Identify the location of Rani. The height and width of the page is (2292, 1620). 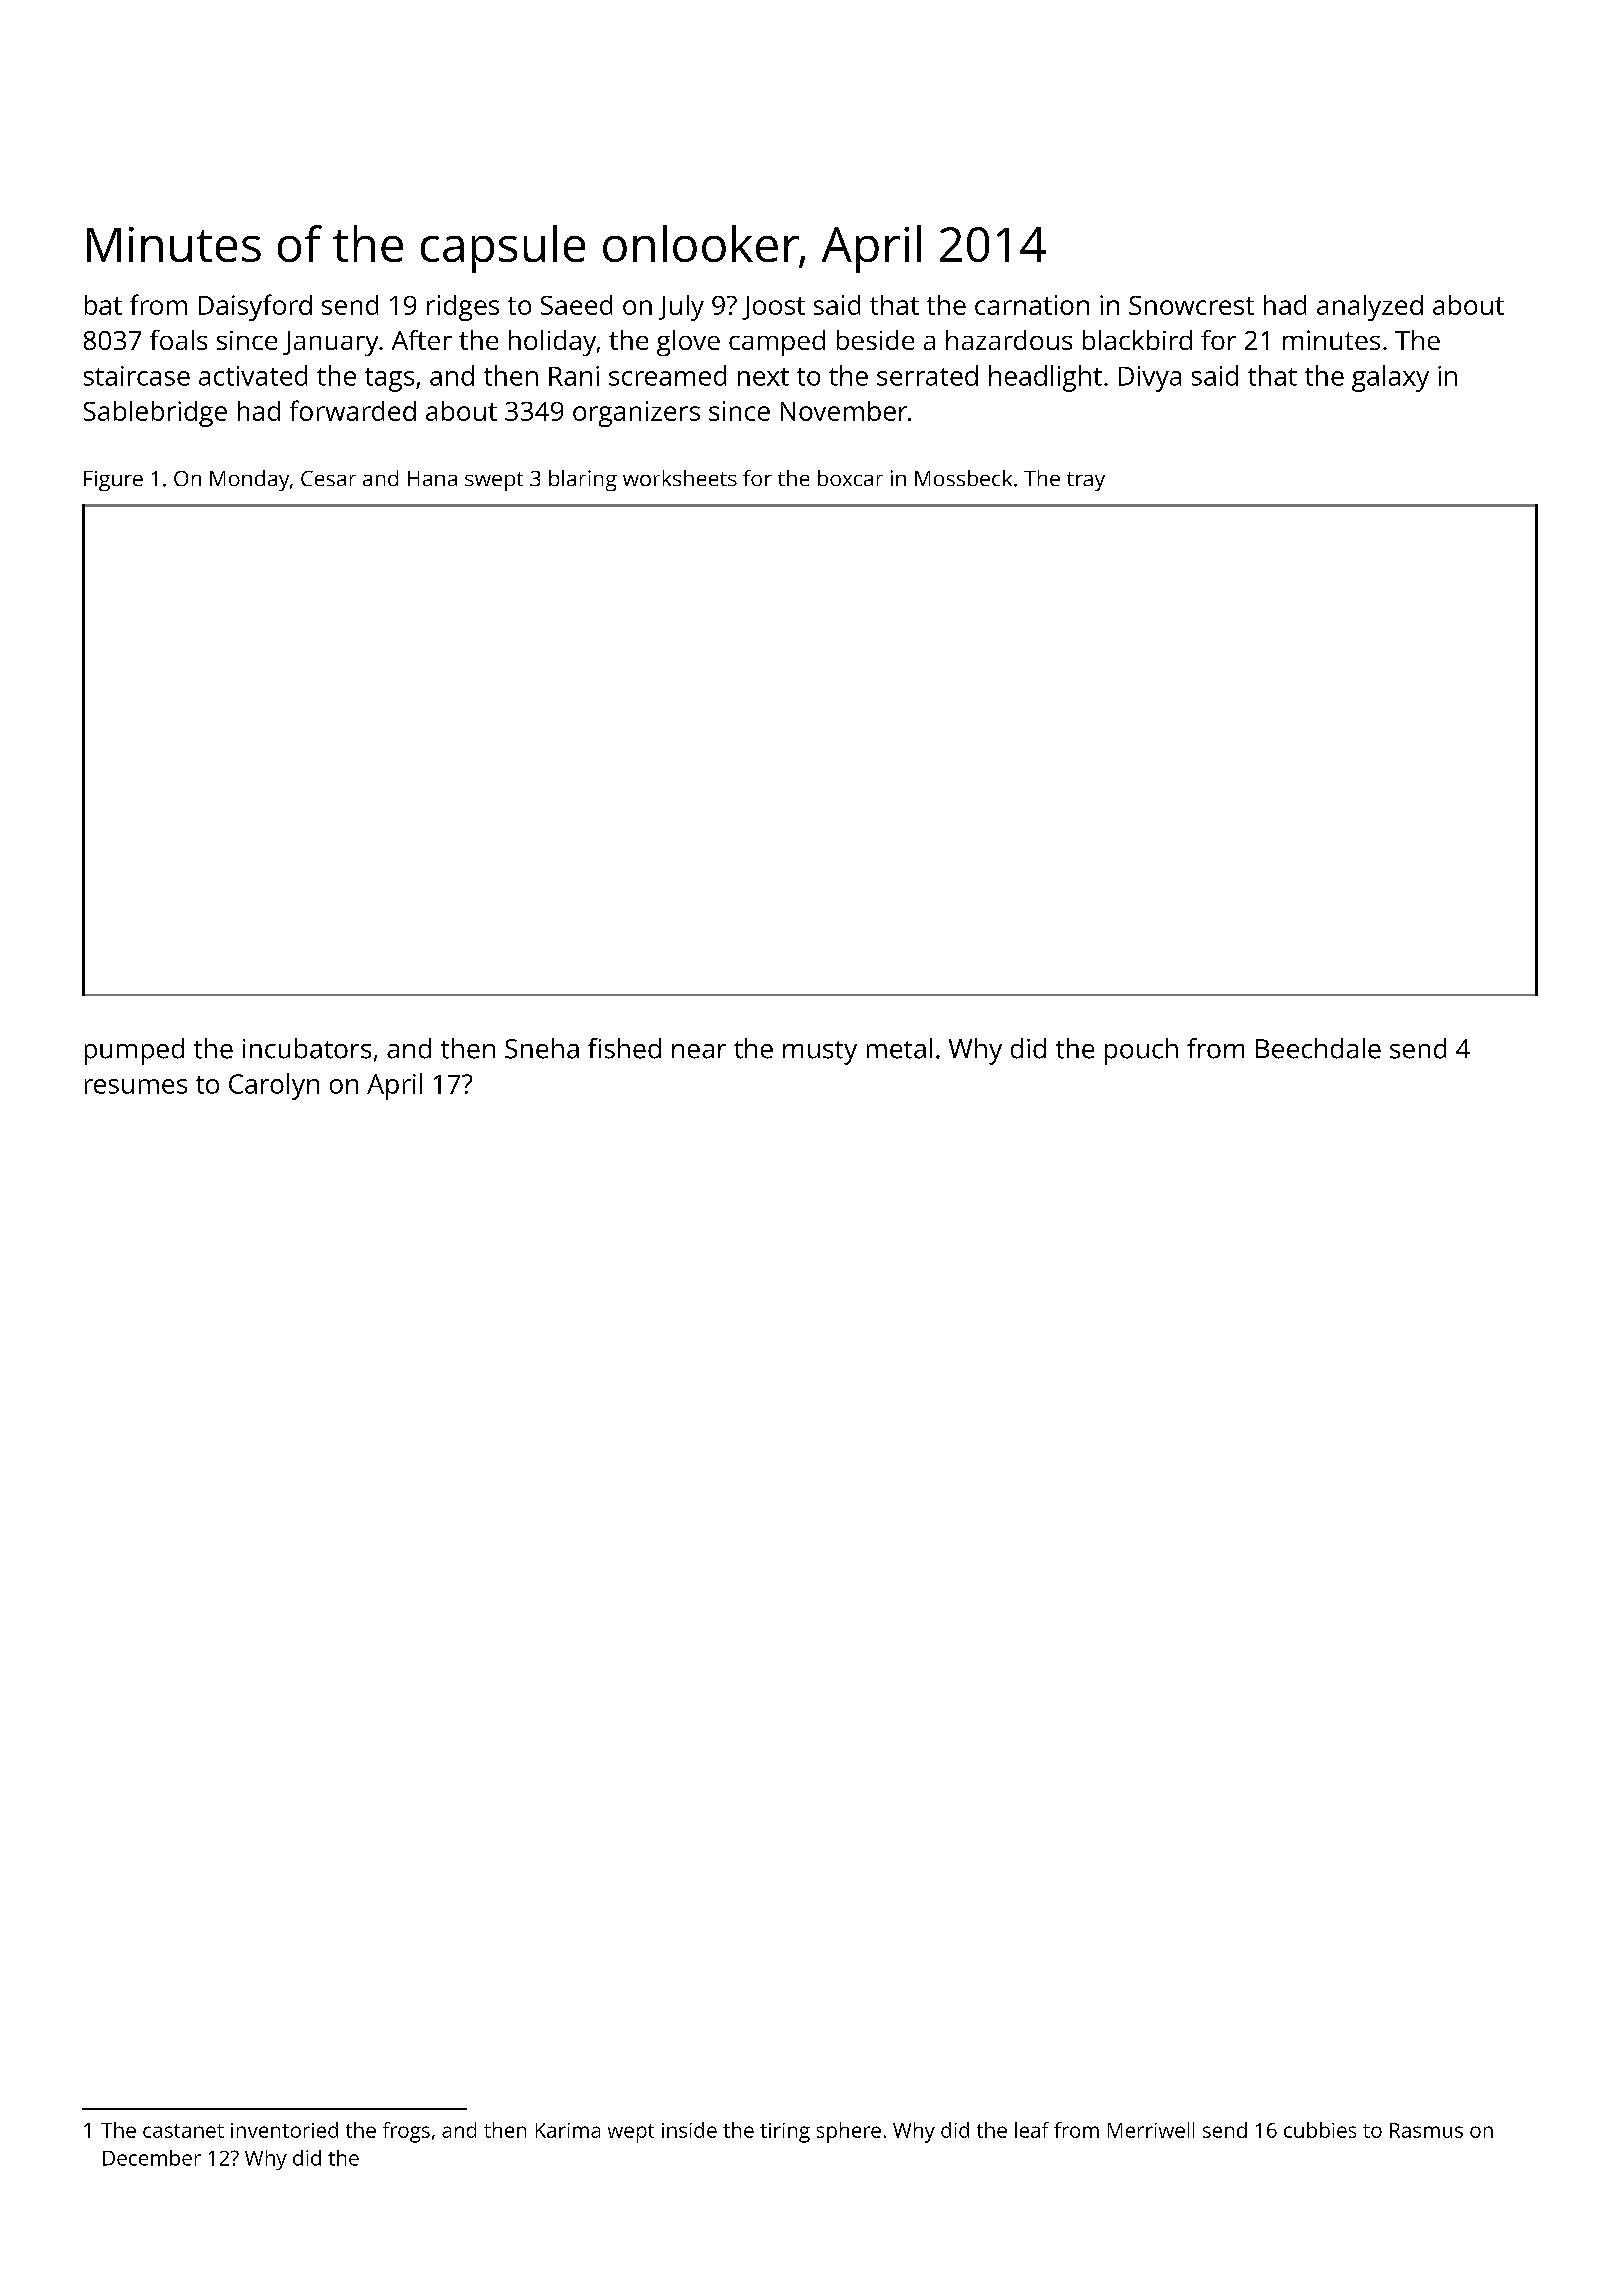
(574, 376).
